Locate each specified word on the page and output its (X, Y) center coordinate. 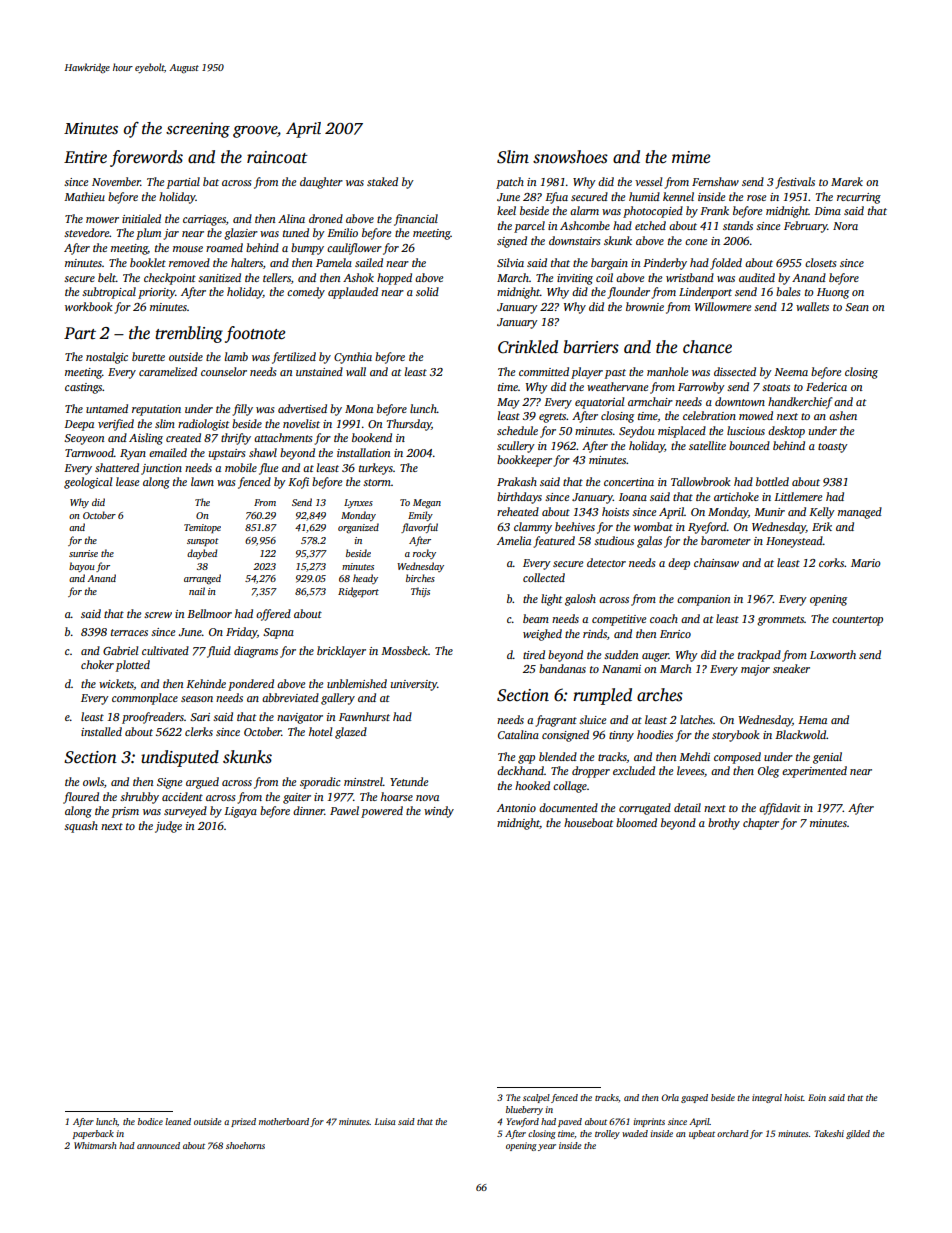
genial (827, 758)
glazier (241, 234)
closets (821, 262)
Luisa (385, 1121)
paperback (93, 1134)
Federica (826, 386)
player (587, 373)
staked (382, 181)
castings (84, 388)
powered (382, 812)
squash (81, 827)
